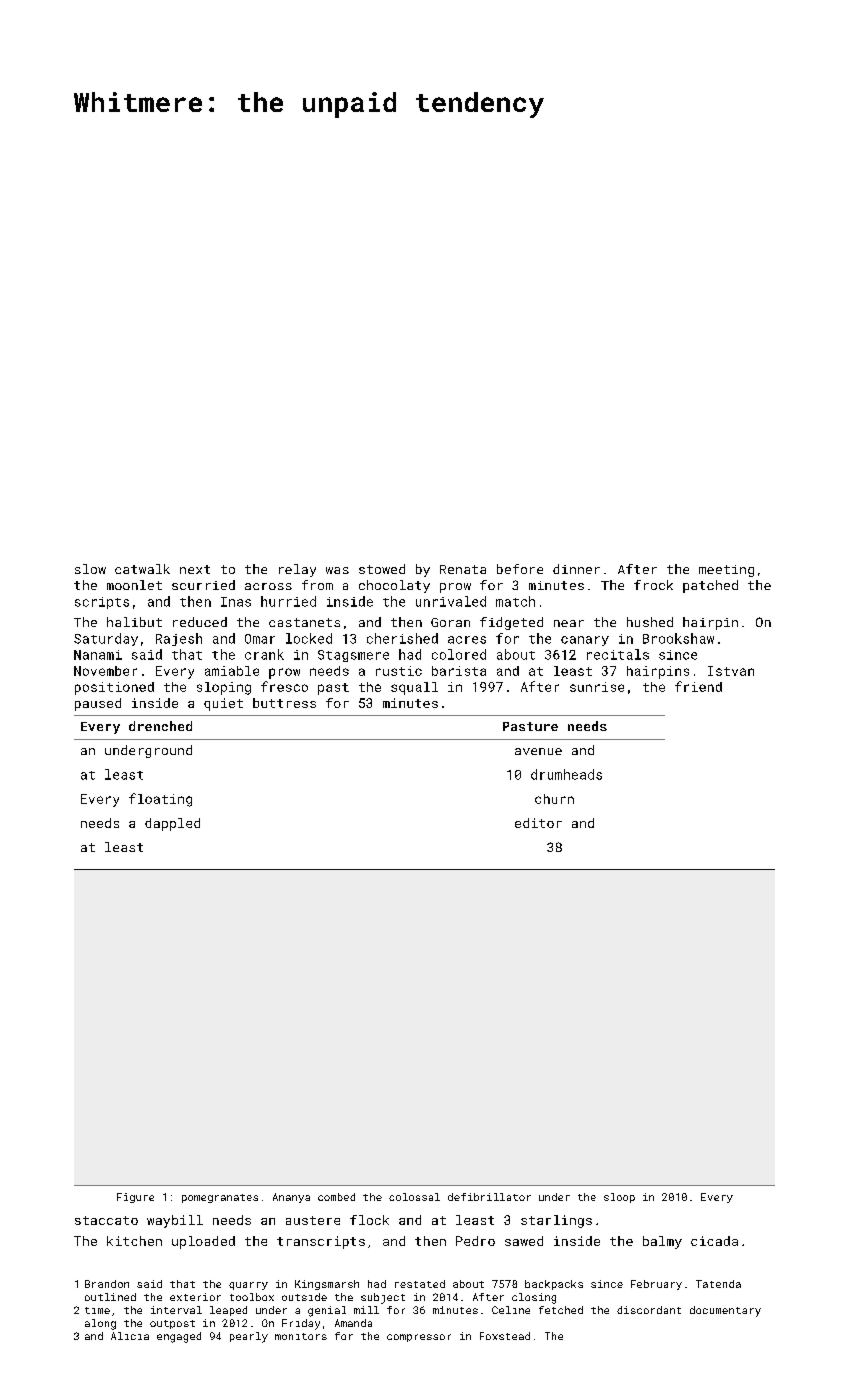 This image has width=849, height=1400. What do you see at coordinates (538, 823) in the image?
I see `editor` at bounding box center [538, 823].
